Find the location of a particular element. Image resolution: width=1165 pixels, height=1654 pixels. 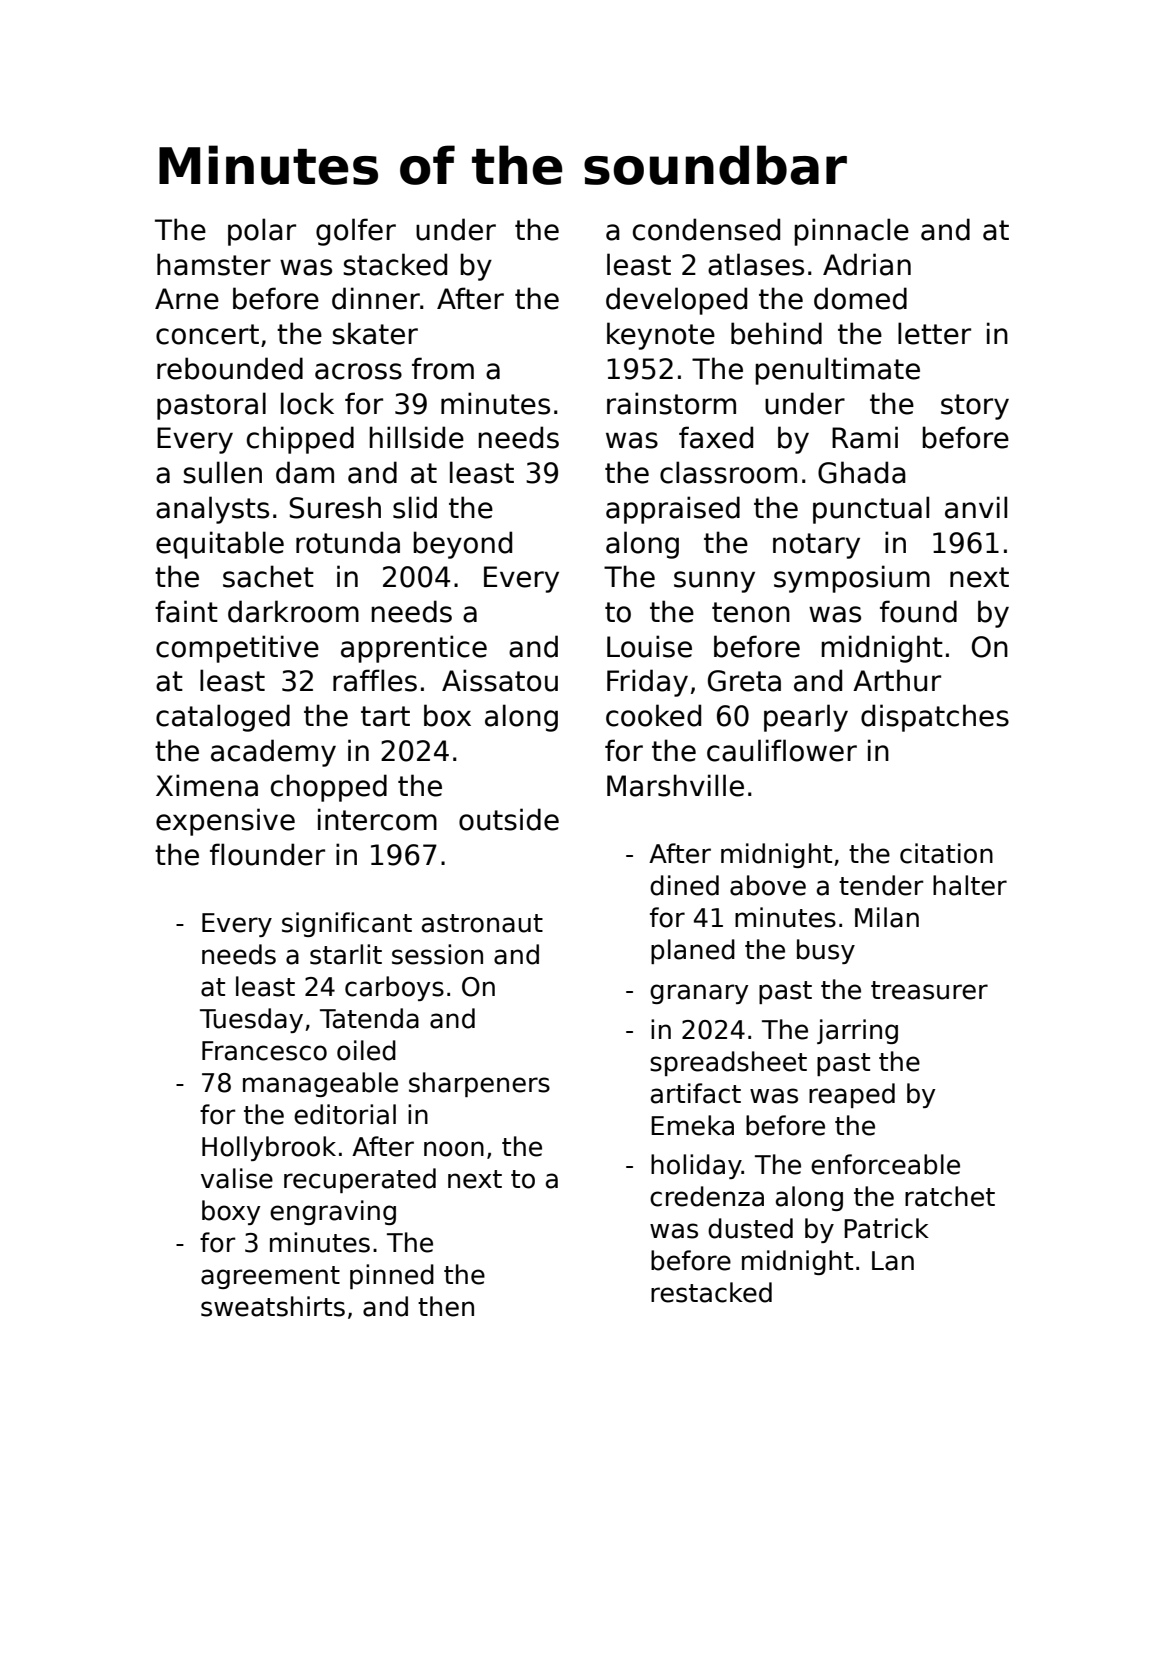

dusted is located at coordinates (750, 1228).
